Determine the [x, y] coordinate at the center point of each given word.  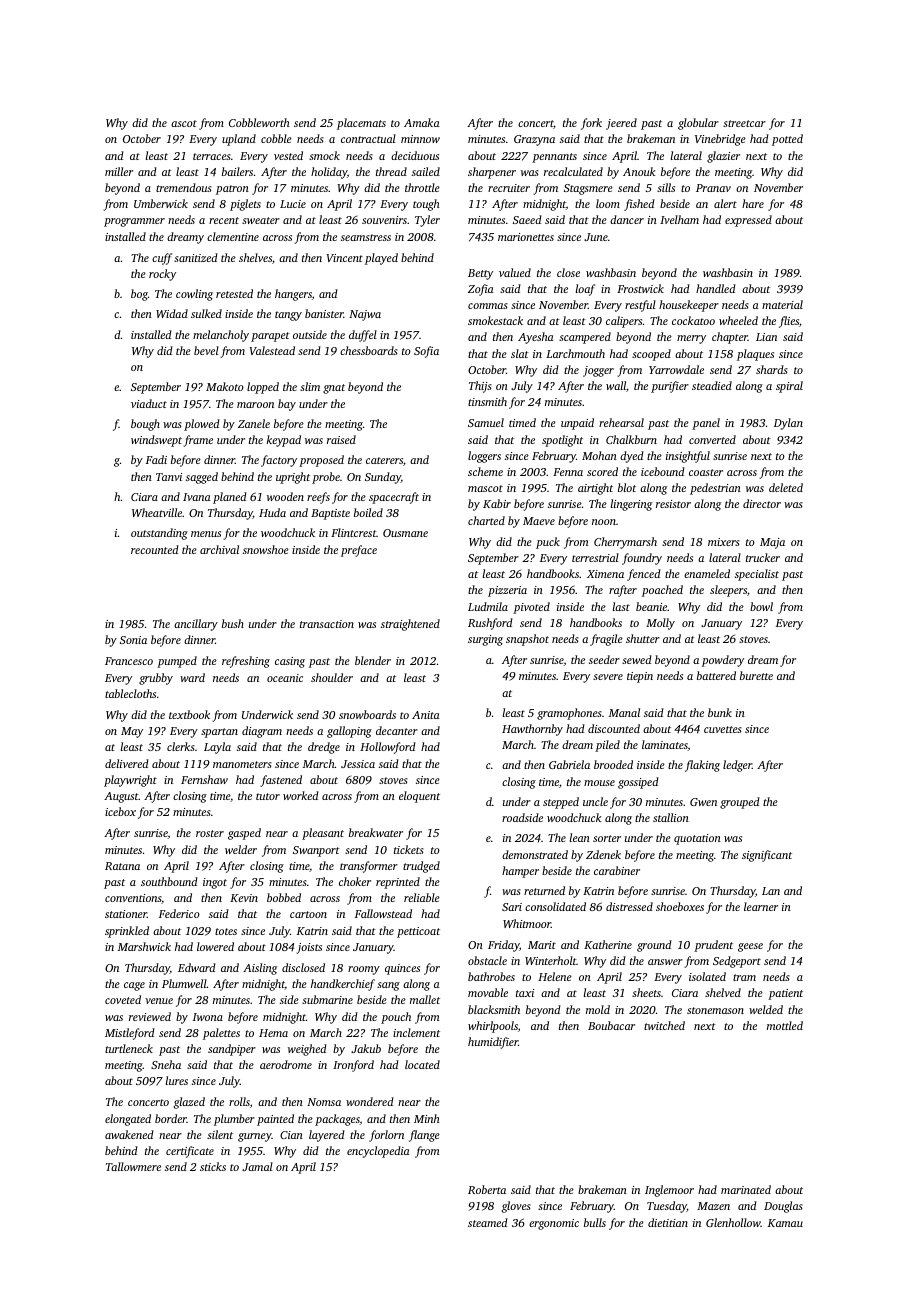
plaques [755, 355]
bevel [206, 350]
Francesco [129, 661]
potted [787, 140]
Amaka [422, 122]
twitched [664, 1025]
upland [239, 140]
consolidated [555, 906]
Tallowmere [133, 1166]
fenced [644, 575]
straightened [410, 625]
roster [210, 833]
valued [515, 272]
